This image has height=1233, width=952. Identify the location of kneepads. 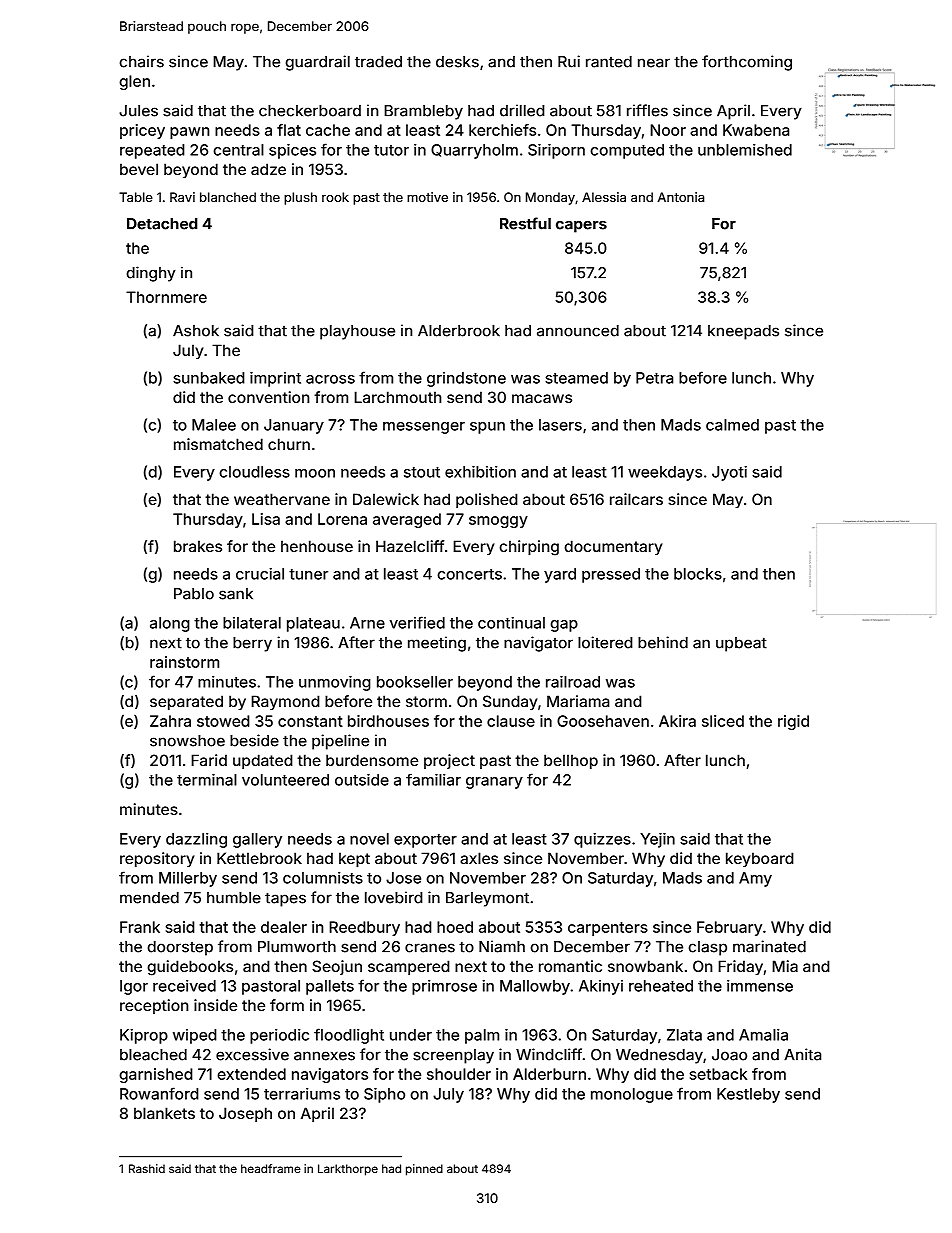
(743, 332).
